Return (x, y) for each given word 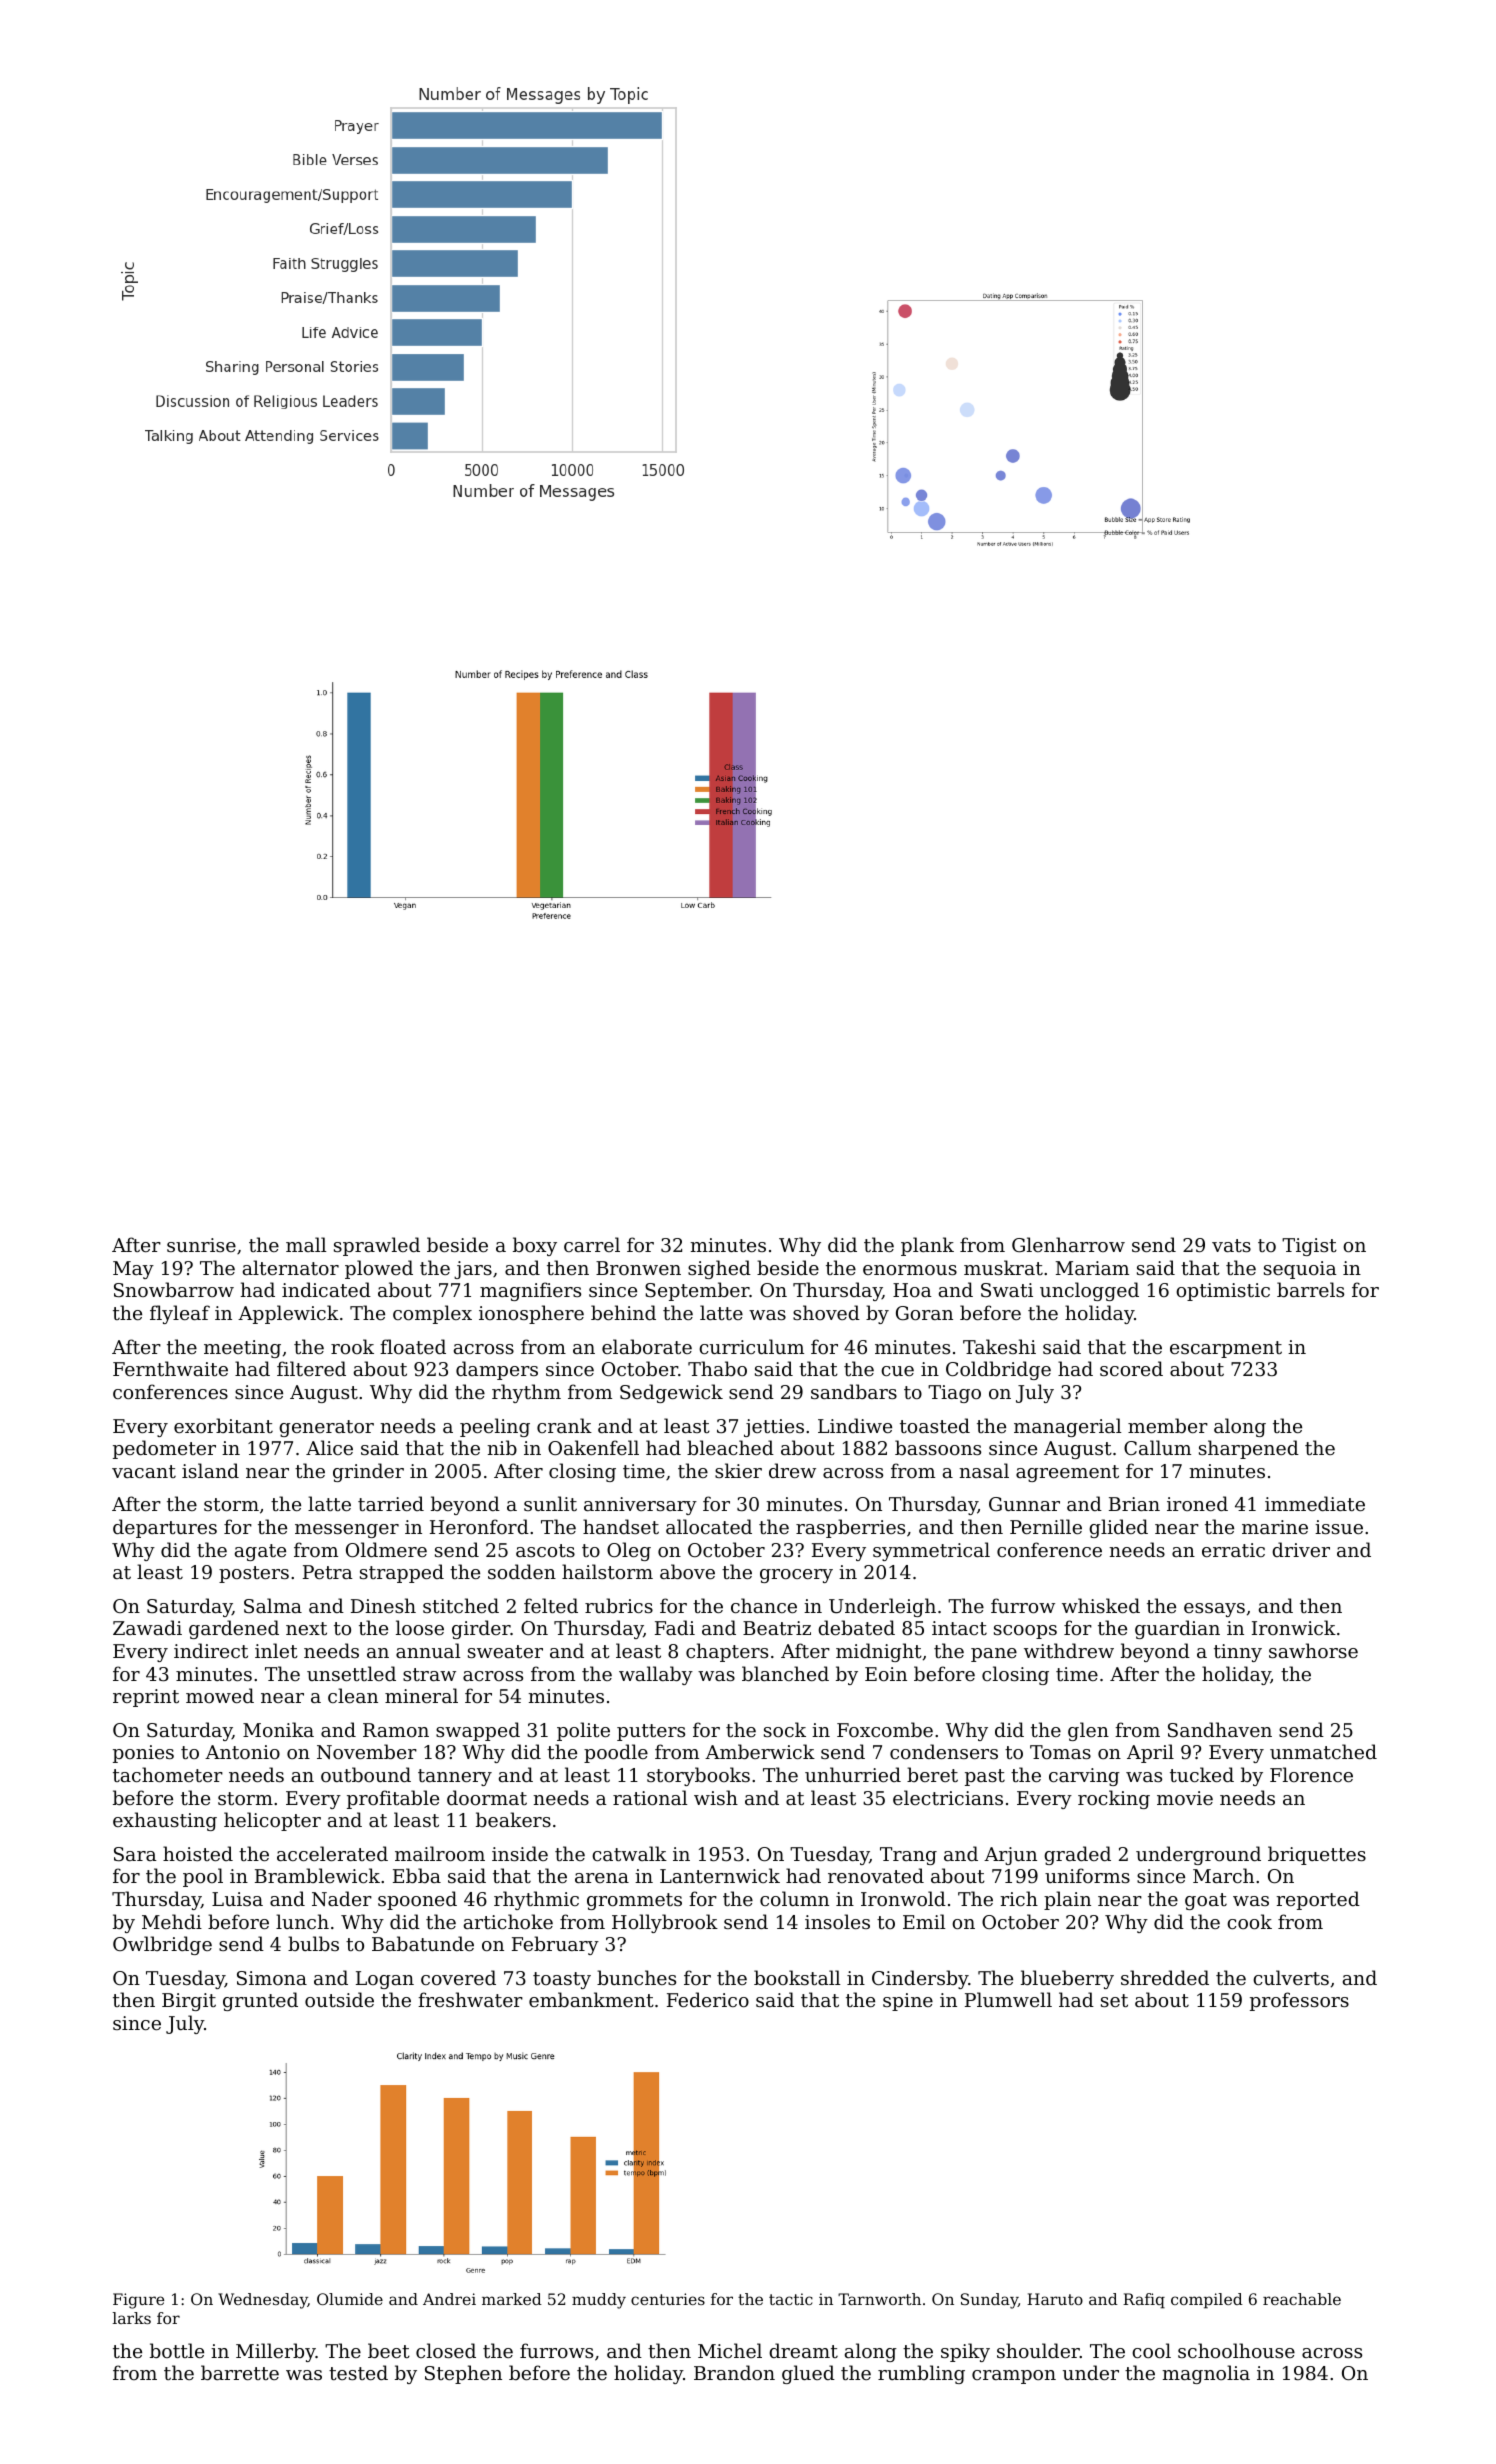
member (1168, 1425)
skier (738, 1470)
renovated (876, 1875)
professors (1299, 2001)
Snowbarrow (174, 1289)
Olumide (350, 2299)
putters (651, 1732)
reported (1318, 1900)
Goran (924, 1313)
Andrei (449, 2299)
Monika (278, 1729)
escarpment (1226, 1349)
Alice (329, 1447)
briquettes (1317, 1855)
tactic (791, 2299)
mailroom (440, 1853)
